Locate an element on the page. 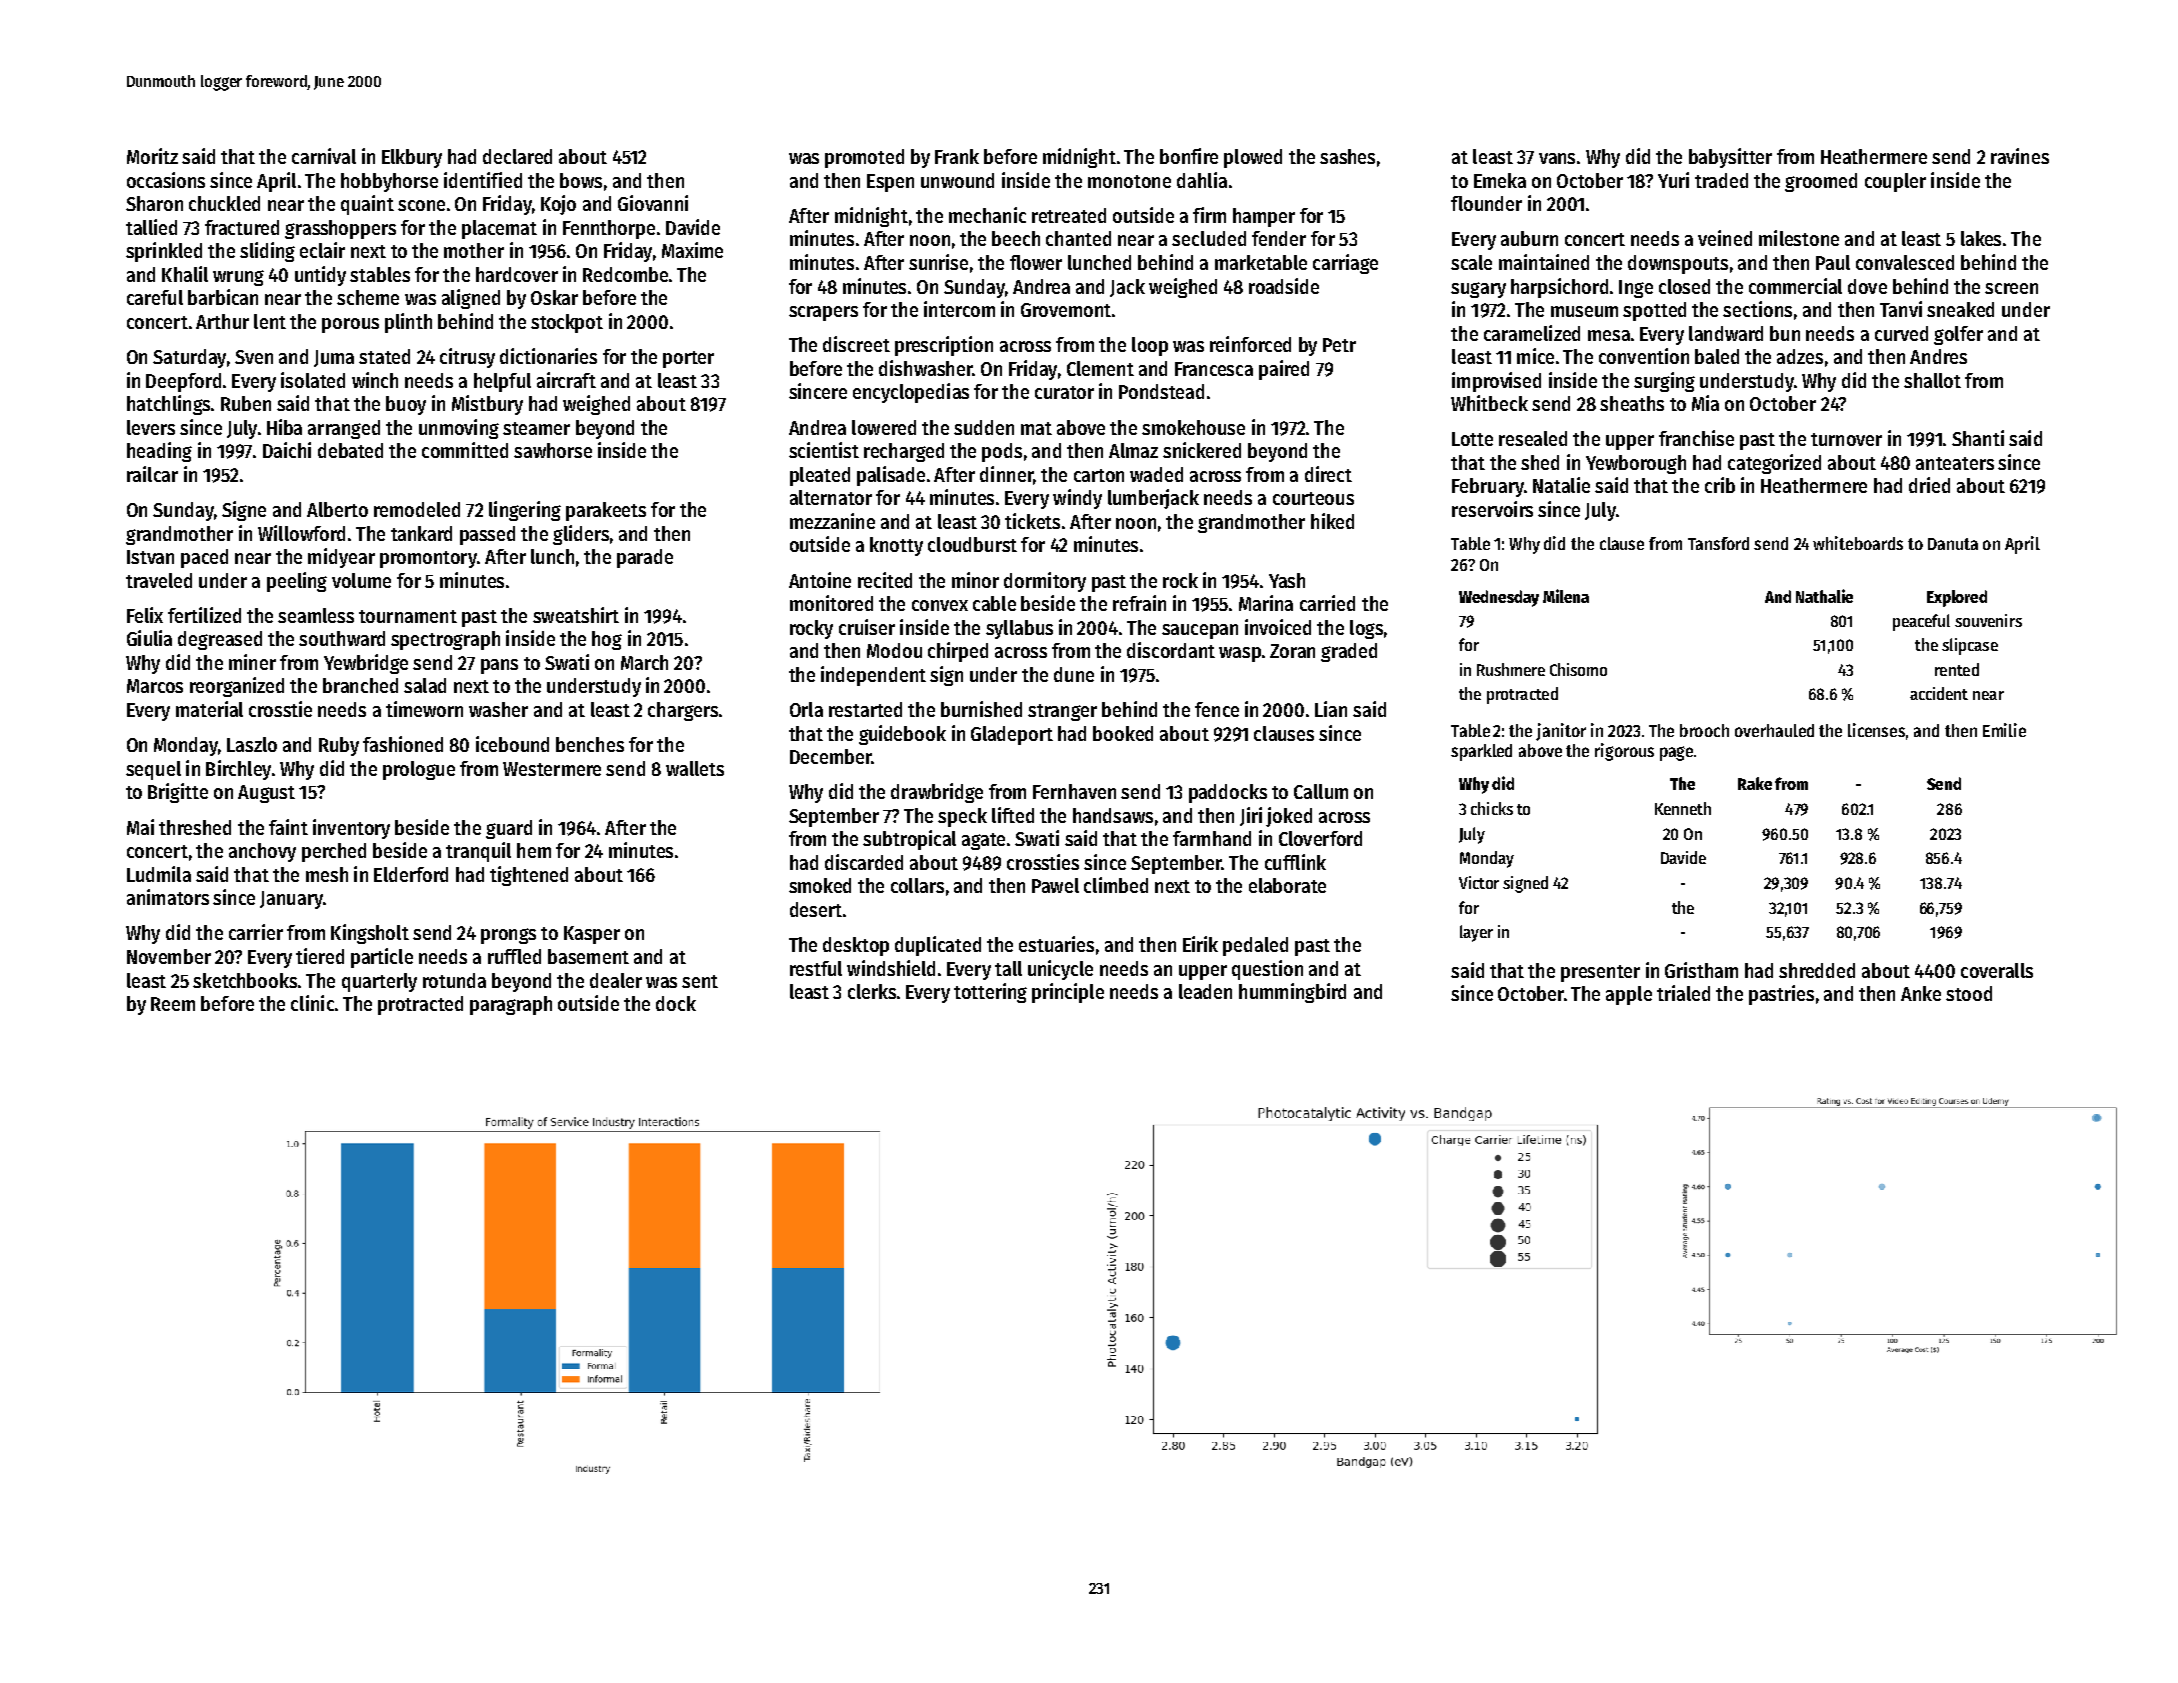  fence is located at coordinates (1217, 709).
